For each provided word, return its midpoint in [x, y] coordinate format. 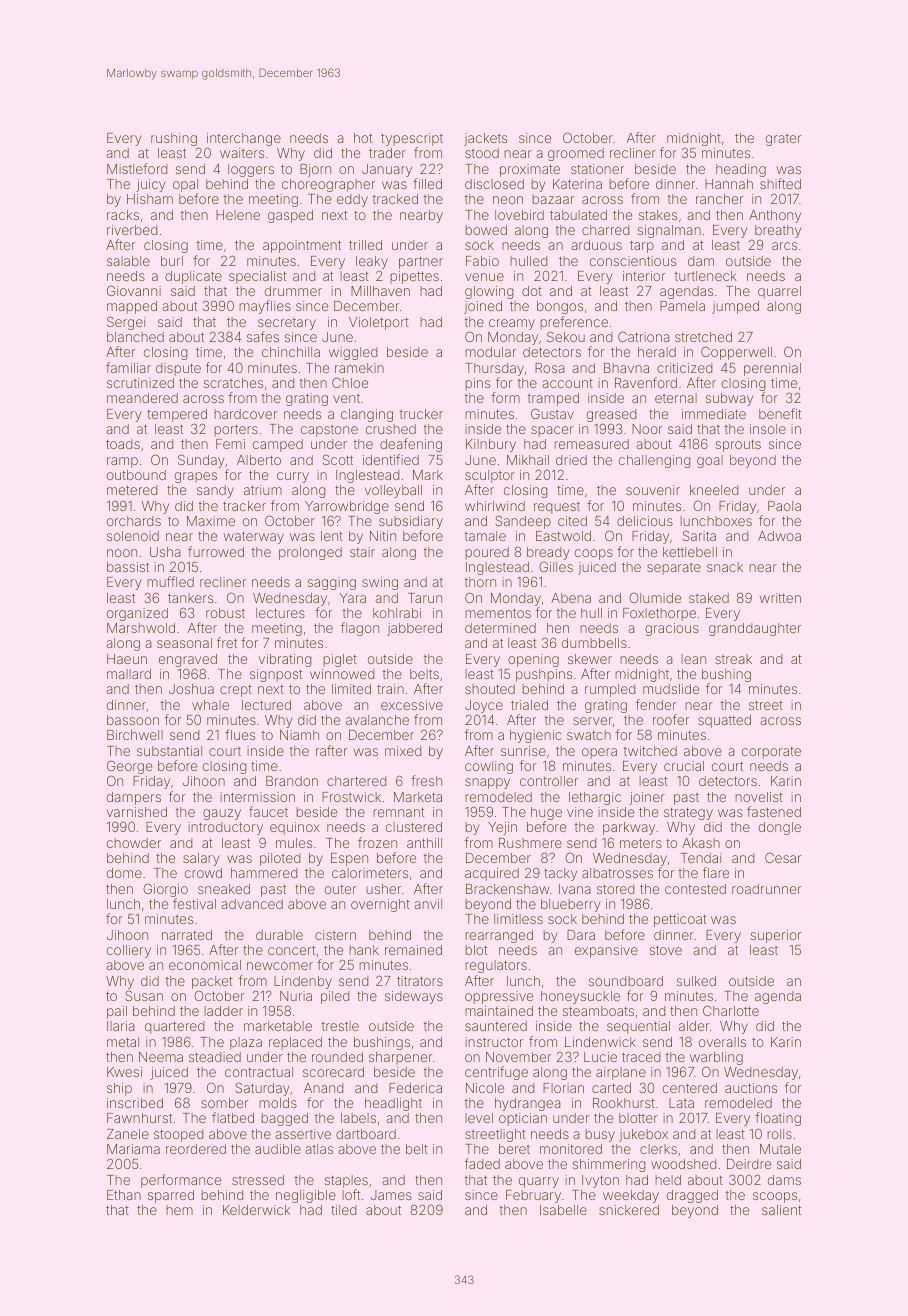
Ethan [124, 1195]
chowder [134, 843]
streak [733, 659]
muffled [171, 581]
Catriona [643, 336]
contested [695, 889]
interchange [244, 140]
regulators [496, 966]
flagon [360, 629]
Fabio [482, 261]
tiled [343, 1210]
